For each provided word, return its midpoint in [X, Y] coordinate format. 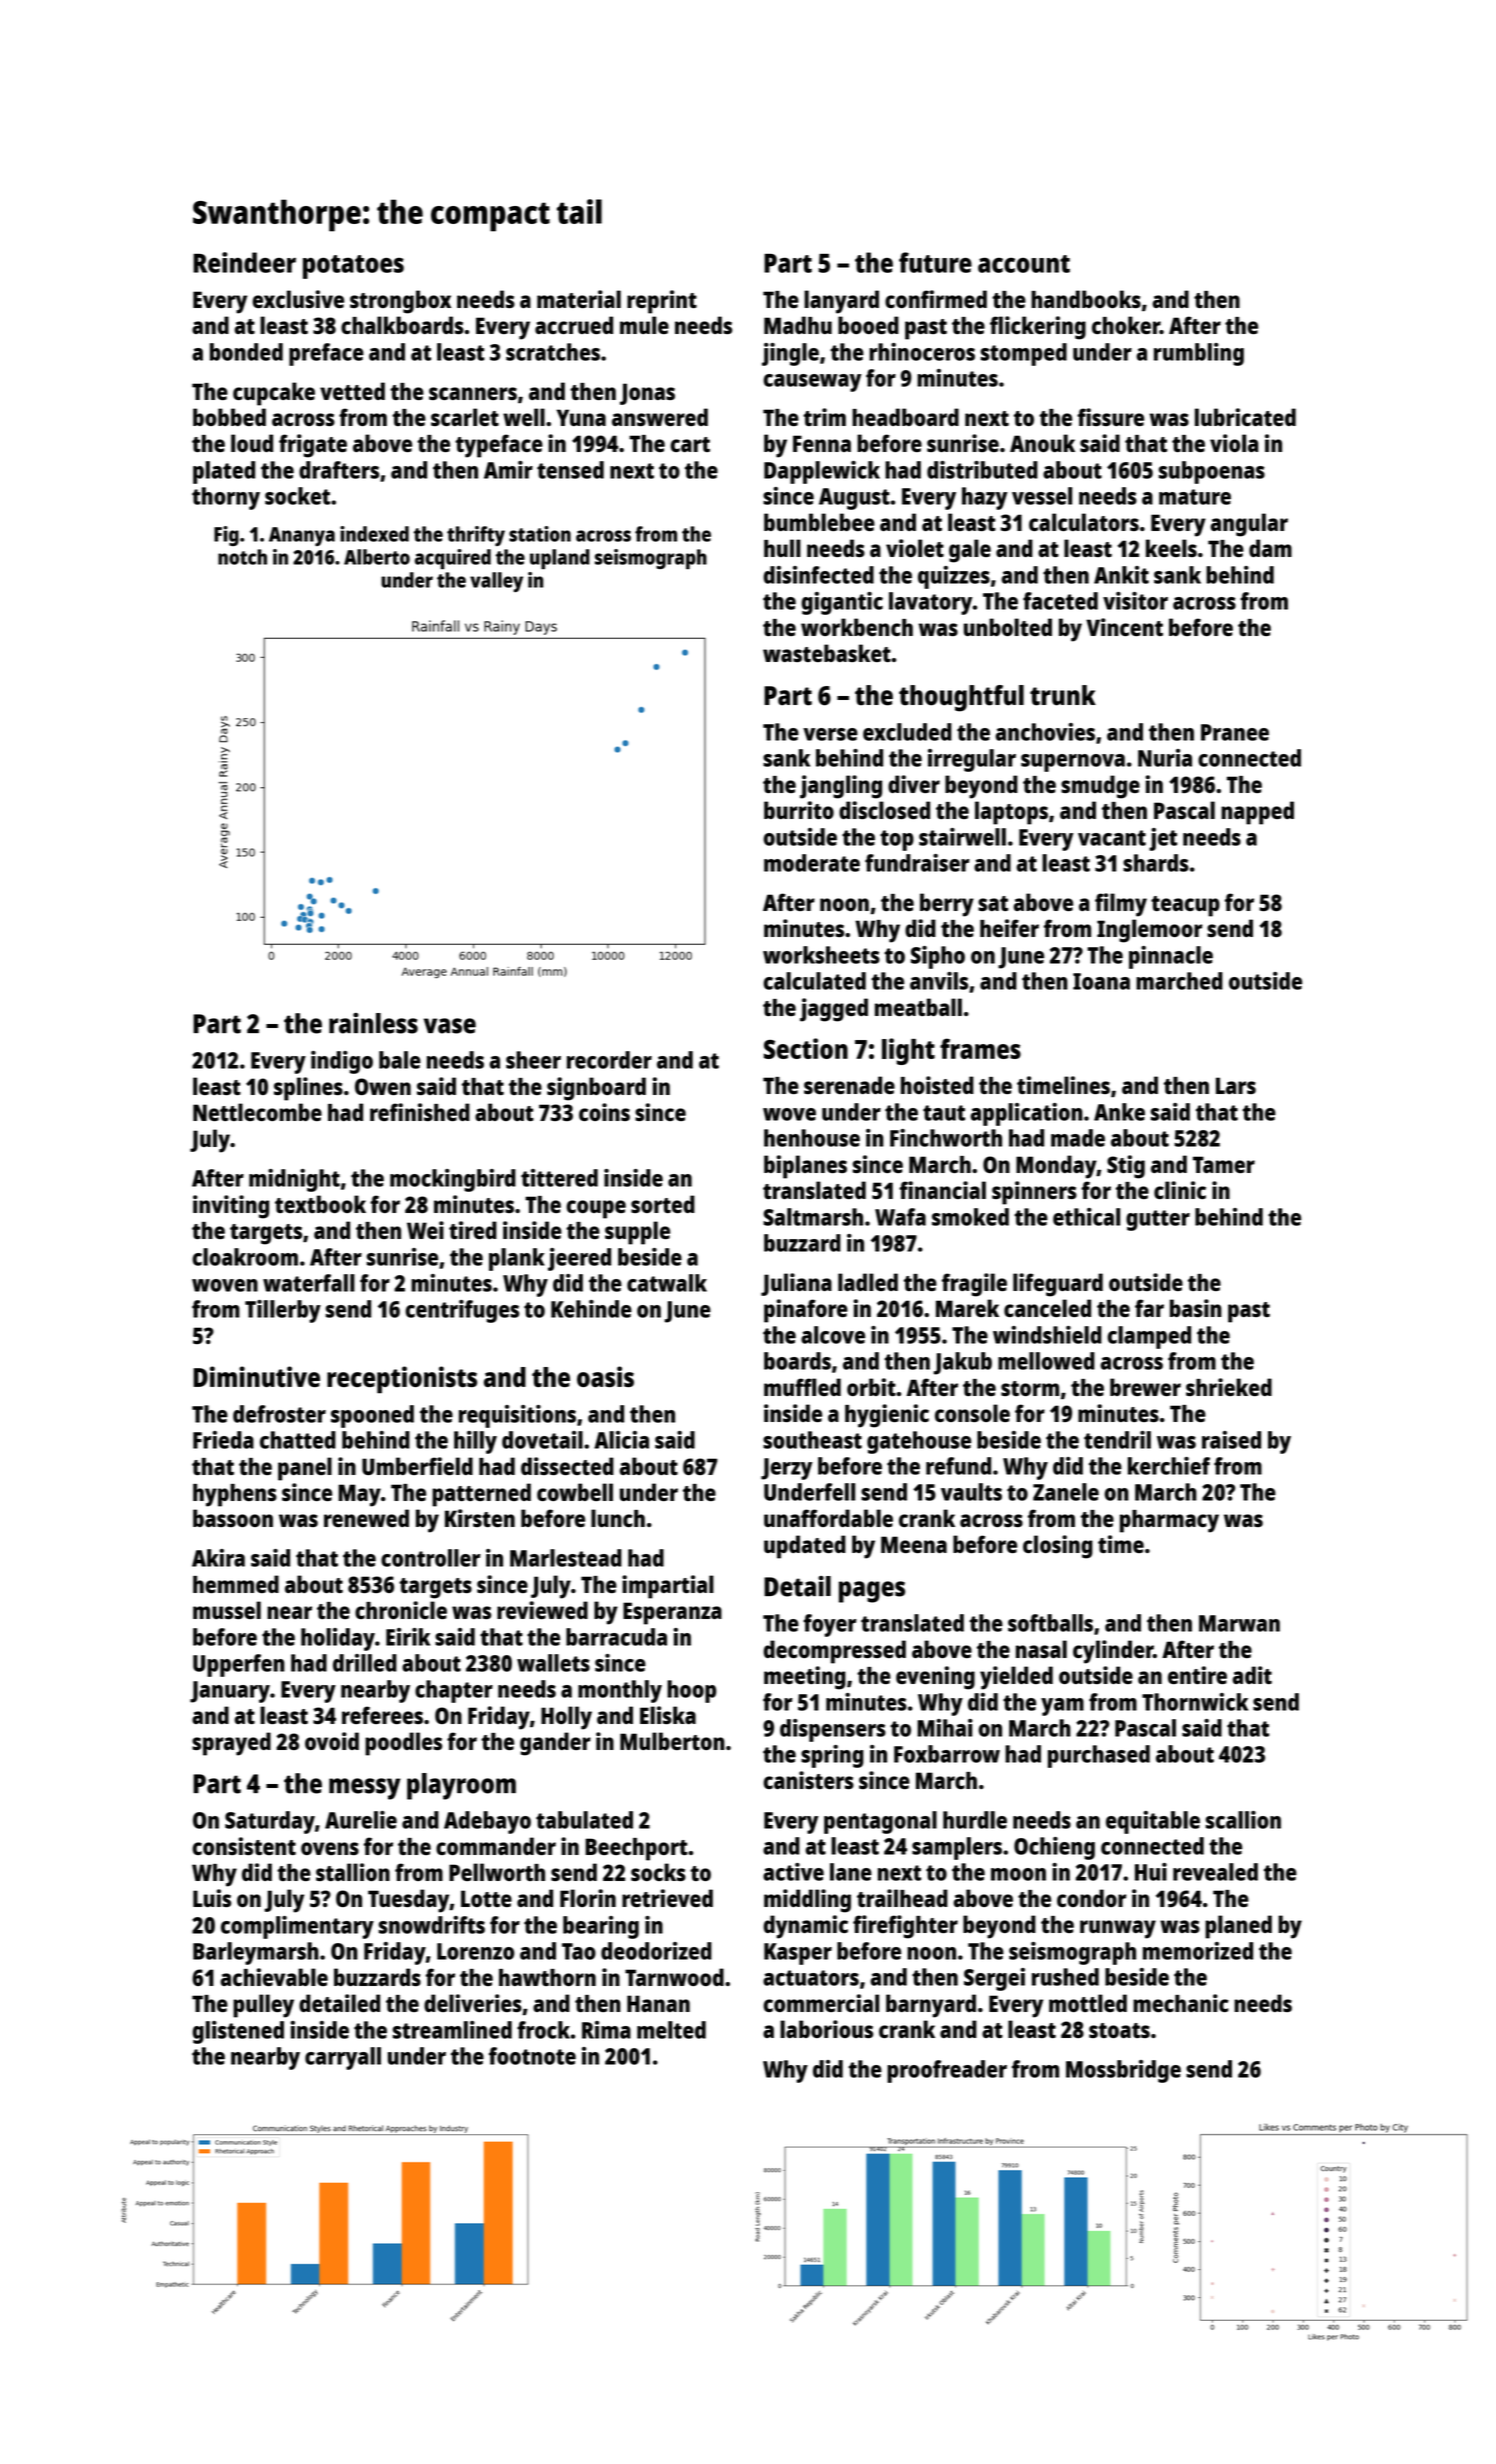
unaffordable [828, 1518]
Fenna [822, 443]
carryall [343, 2058]
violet [915, 548]
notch [242, 557]
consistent [244, 1846]
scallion [1243, 1820]
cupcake [274, 394]
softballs [1050, 1623]
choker [1126, 325]
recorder [609, 1060]
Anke [1119, 1112]
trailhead [902, 1898]
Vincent [1124, 627]
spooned [372, 1416]
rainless [373, 1023]
